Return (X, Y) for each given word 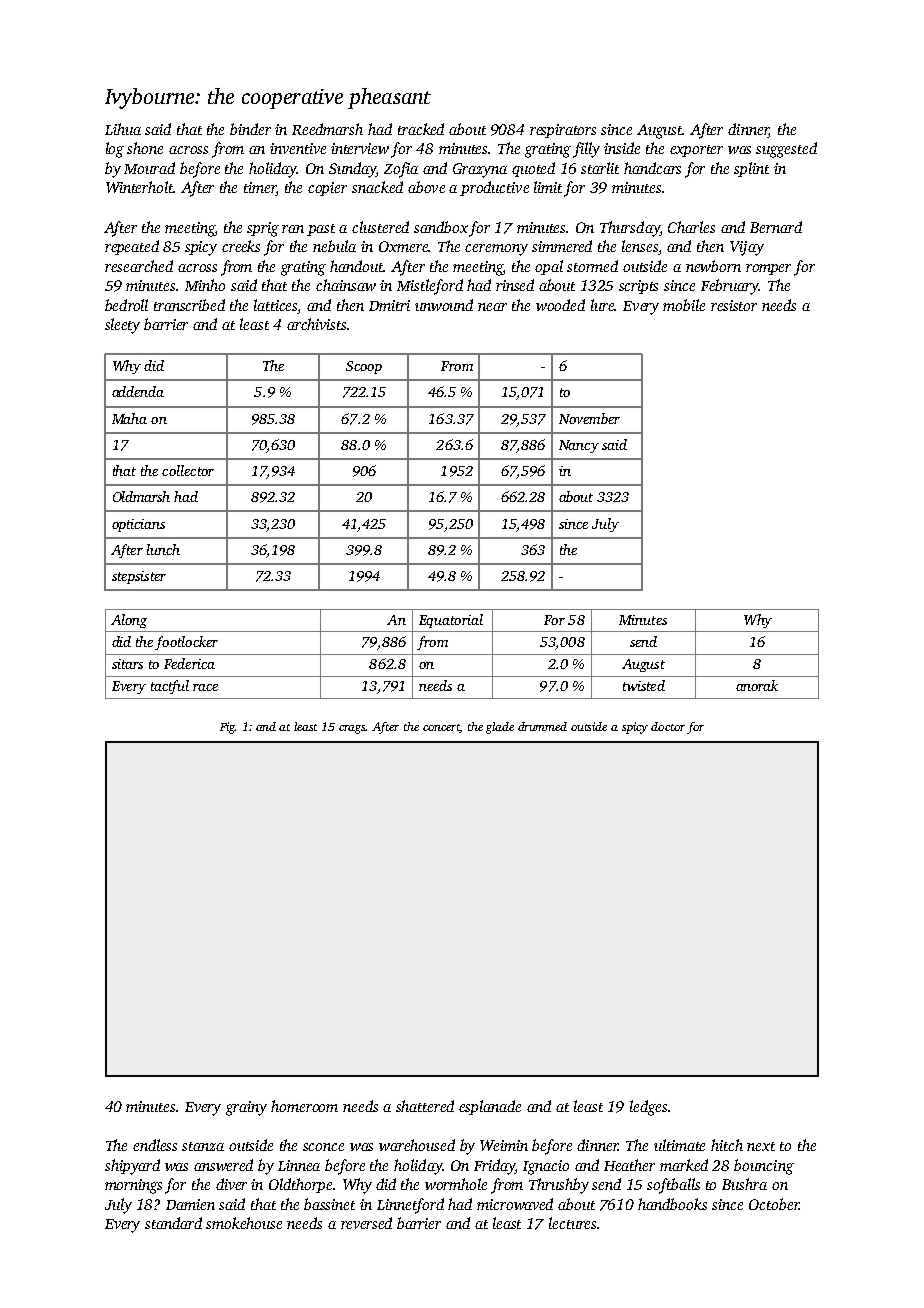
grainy (246, 1108)
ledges (648, 1108)
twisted (644, 685)
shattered (425, 1106)
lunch (163, 549)
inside (622, 148)
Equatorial (451, 621)
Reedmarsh (327, 129)
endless (155, 1145)
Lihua (123, 129)
